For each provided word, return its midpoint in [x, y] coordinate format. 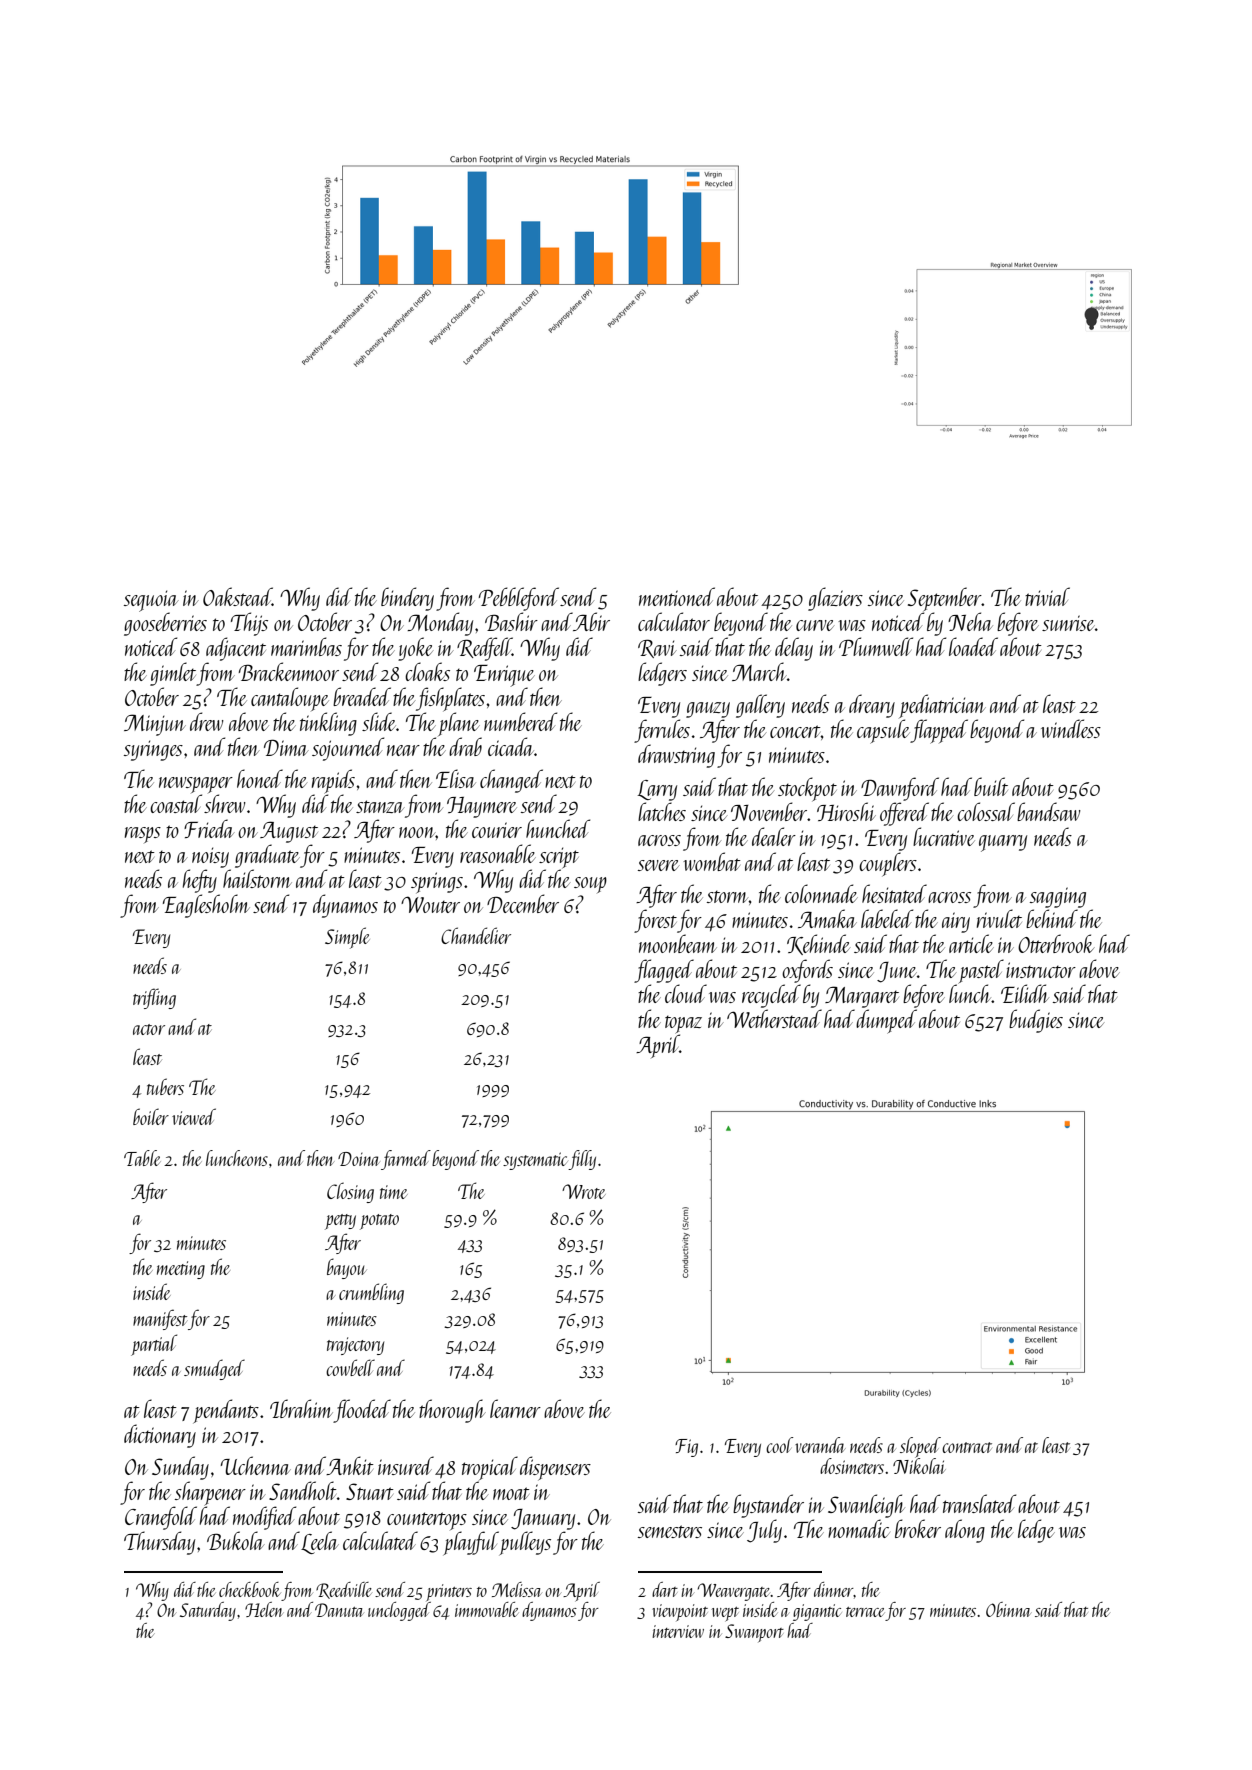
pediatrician [942, 706]
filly [582, 1160]
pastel [981, 971]
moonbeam [678, 943]
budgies [1036, 1021]
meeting [181, 1270]
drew [207, 721]
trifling [154, 998]
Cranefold [161, 1518]
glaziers [835, 599]
